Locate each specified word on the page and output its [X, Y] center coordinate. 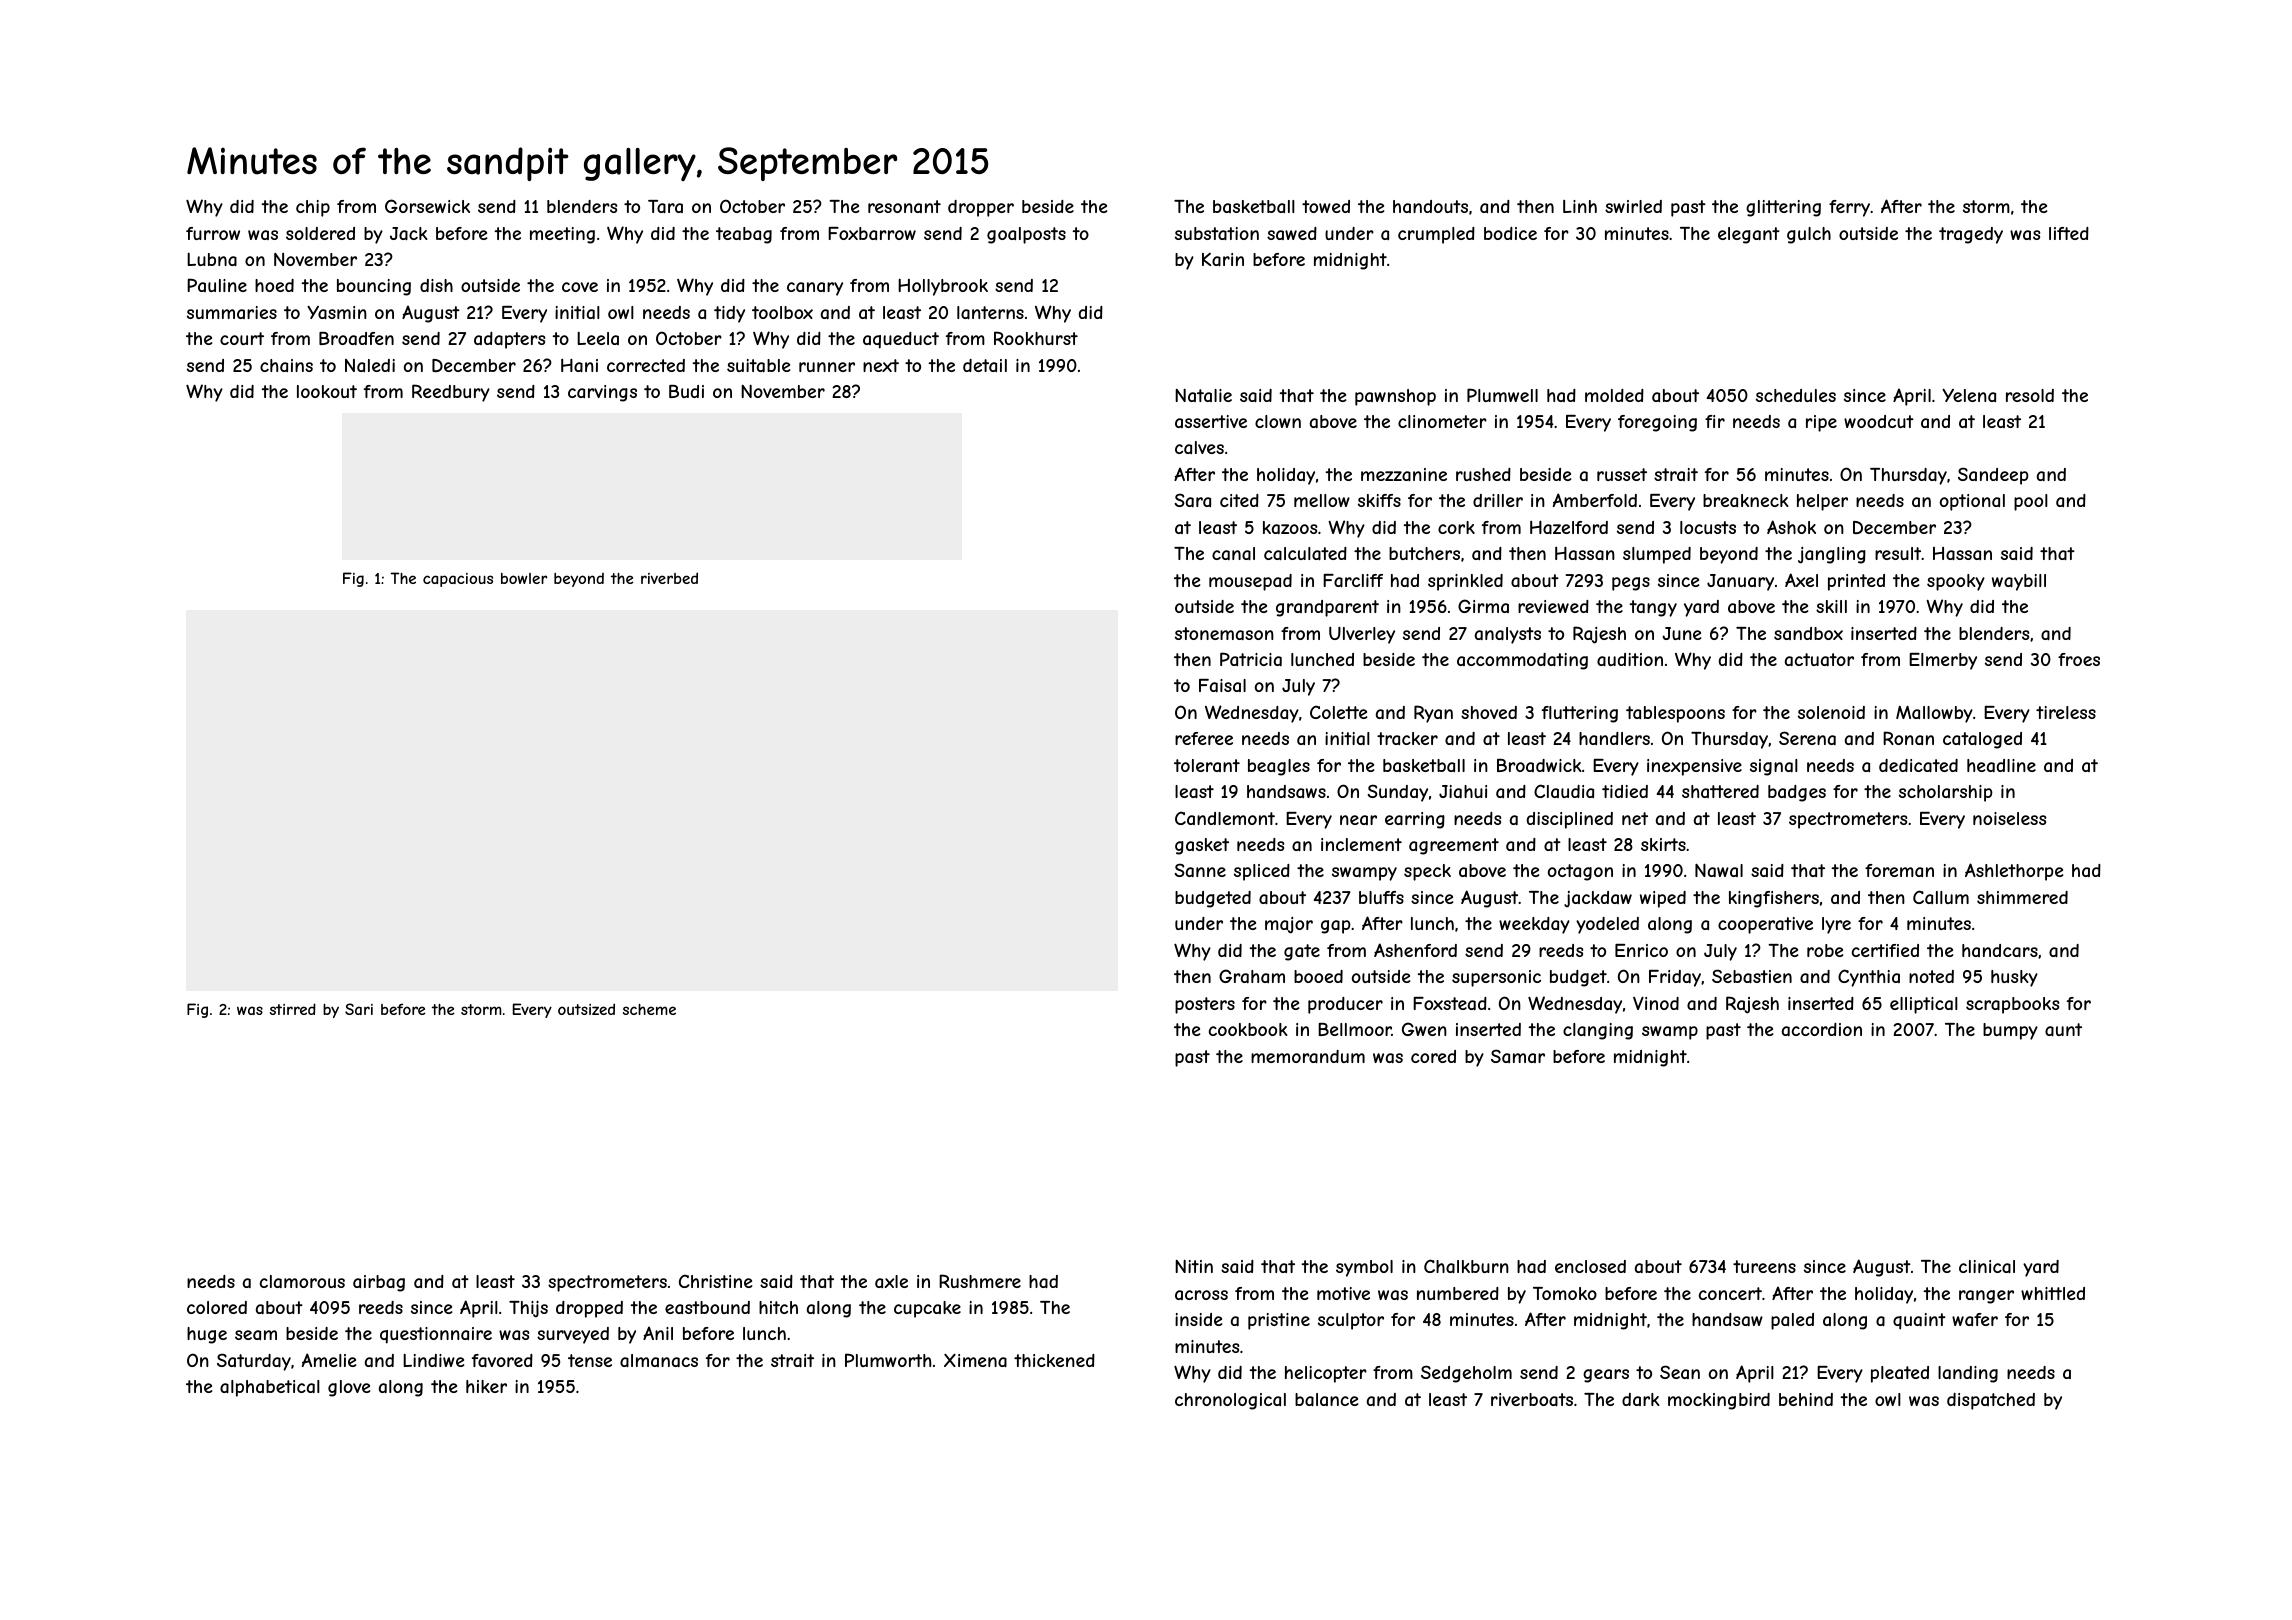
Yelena [1969, 395]
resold [2030, 395]
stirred [293, 1009]
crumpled [1436, 235]
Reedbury [451, 393]
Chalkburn [1466, 1266]
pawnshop [1395, 397]
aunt [2063, 1029]
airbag [379, 1283]
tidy [729, 314]
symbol [1364, 1268]
